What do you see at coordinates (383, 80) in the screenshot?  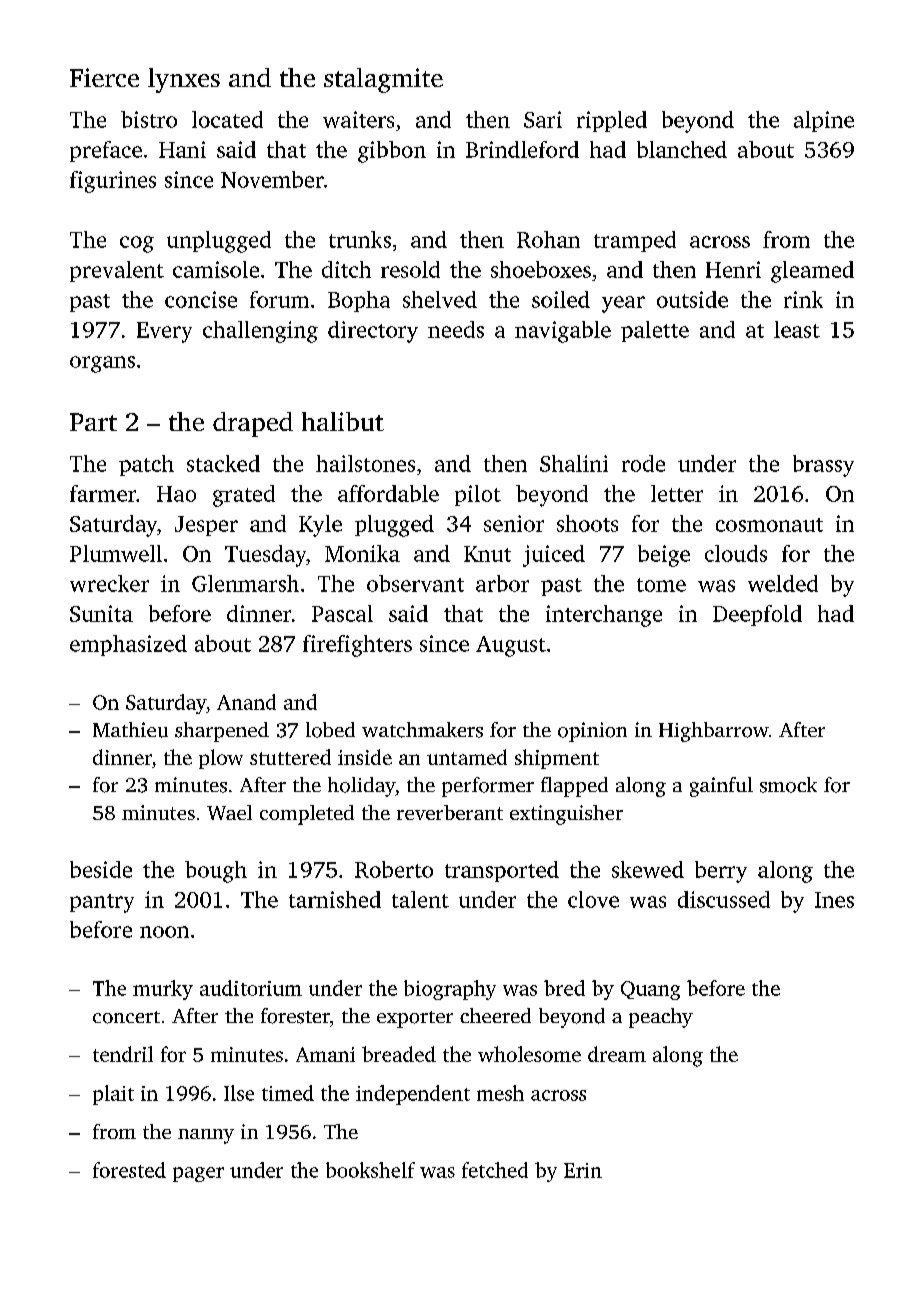 I see `stalagmite` at bounding box center [383, 80].
